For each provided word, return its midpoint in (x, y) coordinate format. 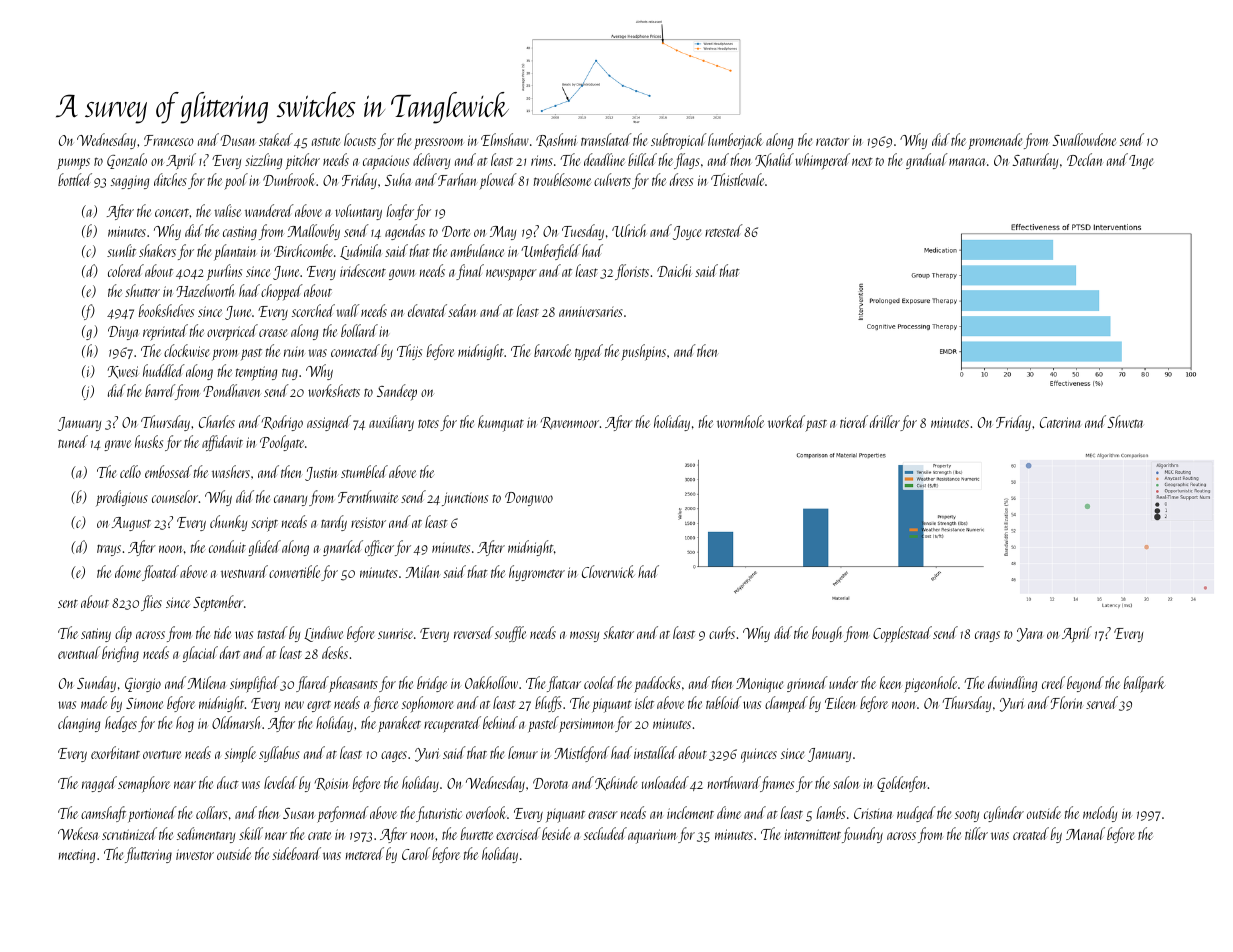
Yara (1030, 635)
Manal (1085, 833)
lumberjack (735, 141)
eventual (79, 652)
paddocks (657, 684)
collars (211, 812)
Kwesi (122, 372)
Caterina (1060, 422)
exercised (518, 833)
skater (618, 632)
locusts (360, 139)
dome (128, 571)
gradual (926, 161)
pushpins (643, 352)
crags (987, 636)
